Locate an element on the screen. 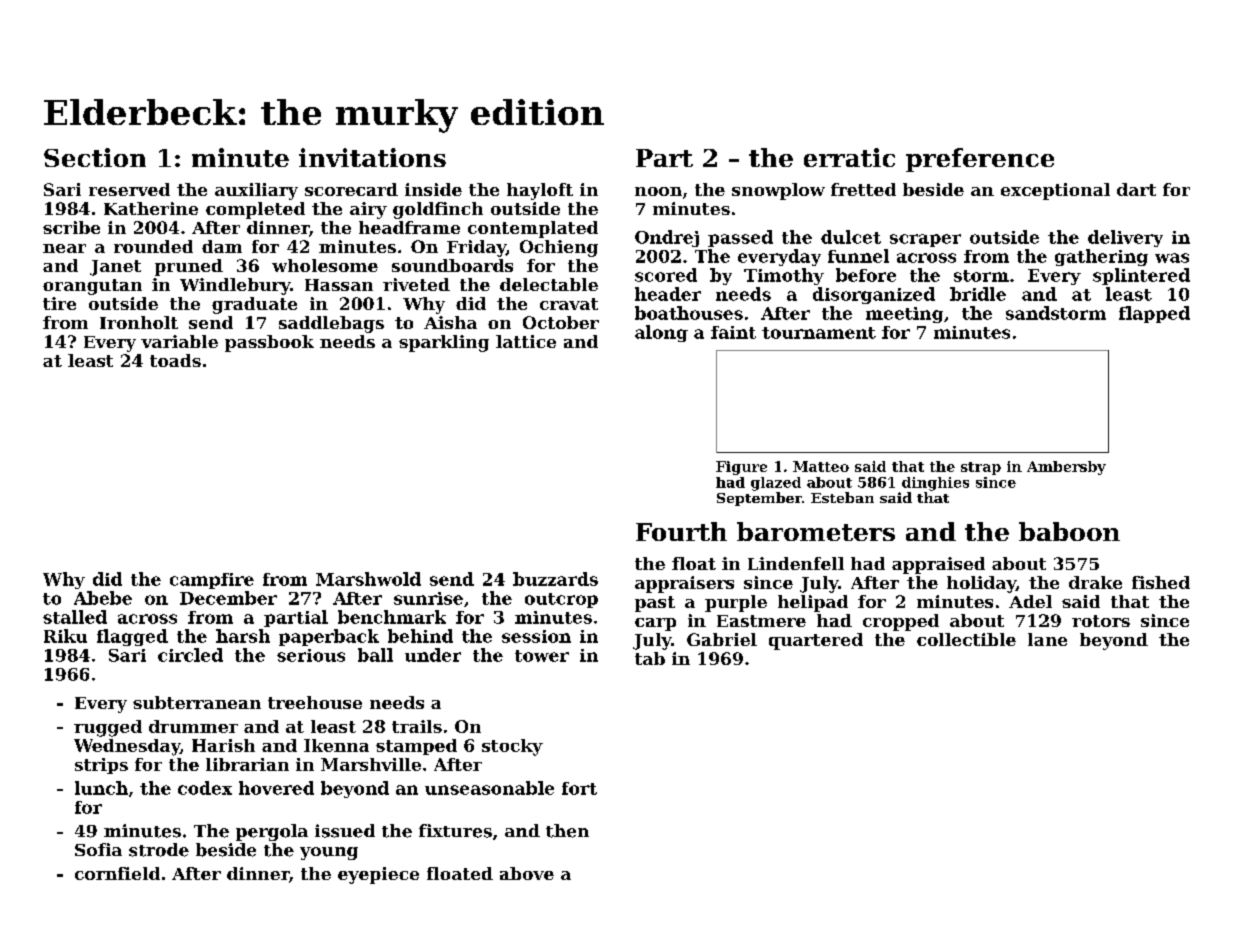  lane is located at coordinates (1047, 639).
